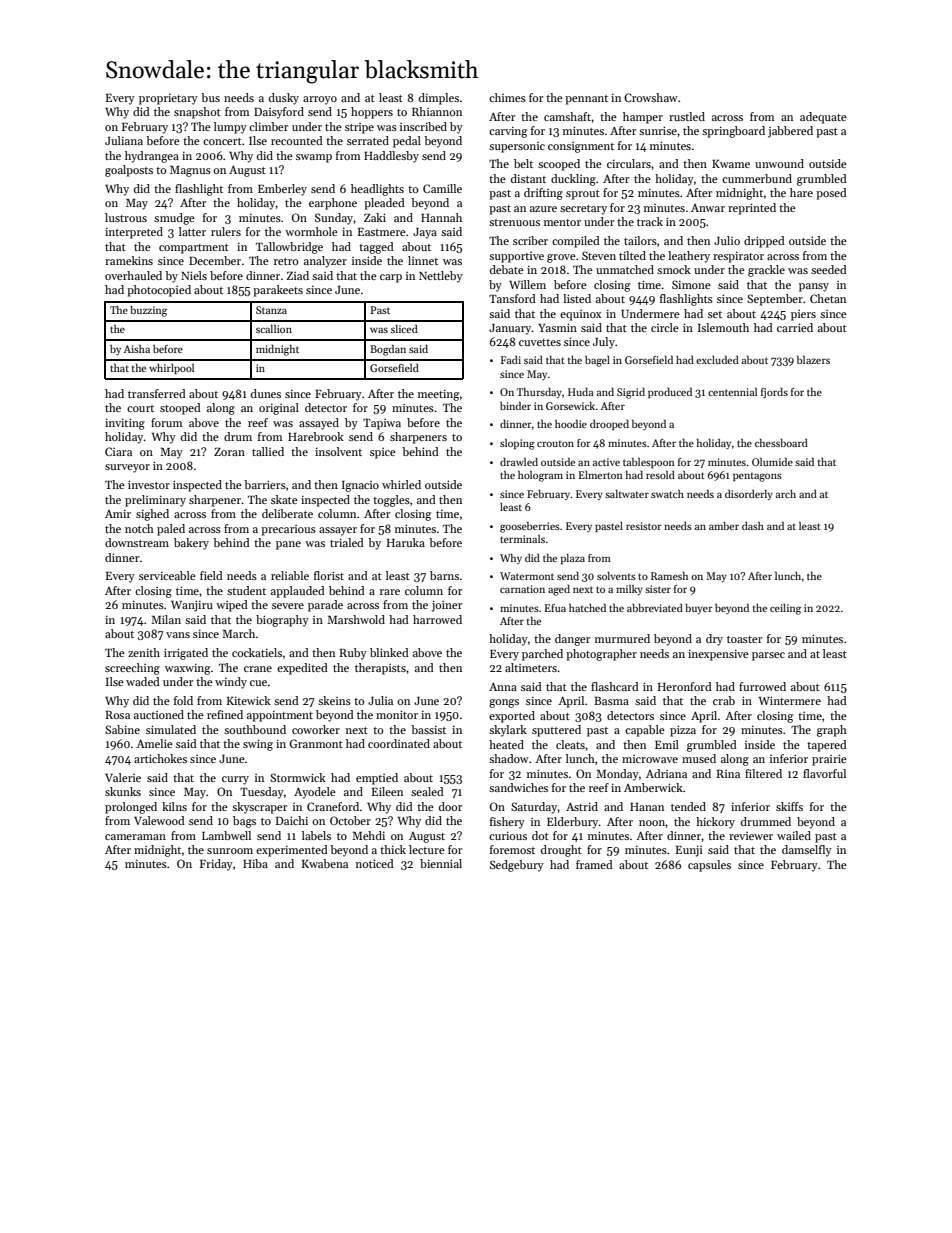 The image size is (952, 1233). What do you see at coordinates (148, 311) in the page?
I see `buzzing` at bounding box center [148, 311].
